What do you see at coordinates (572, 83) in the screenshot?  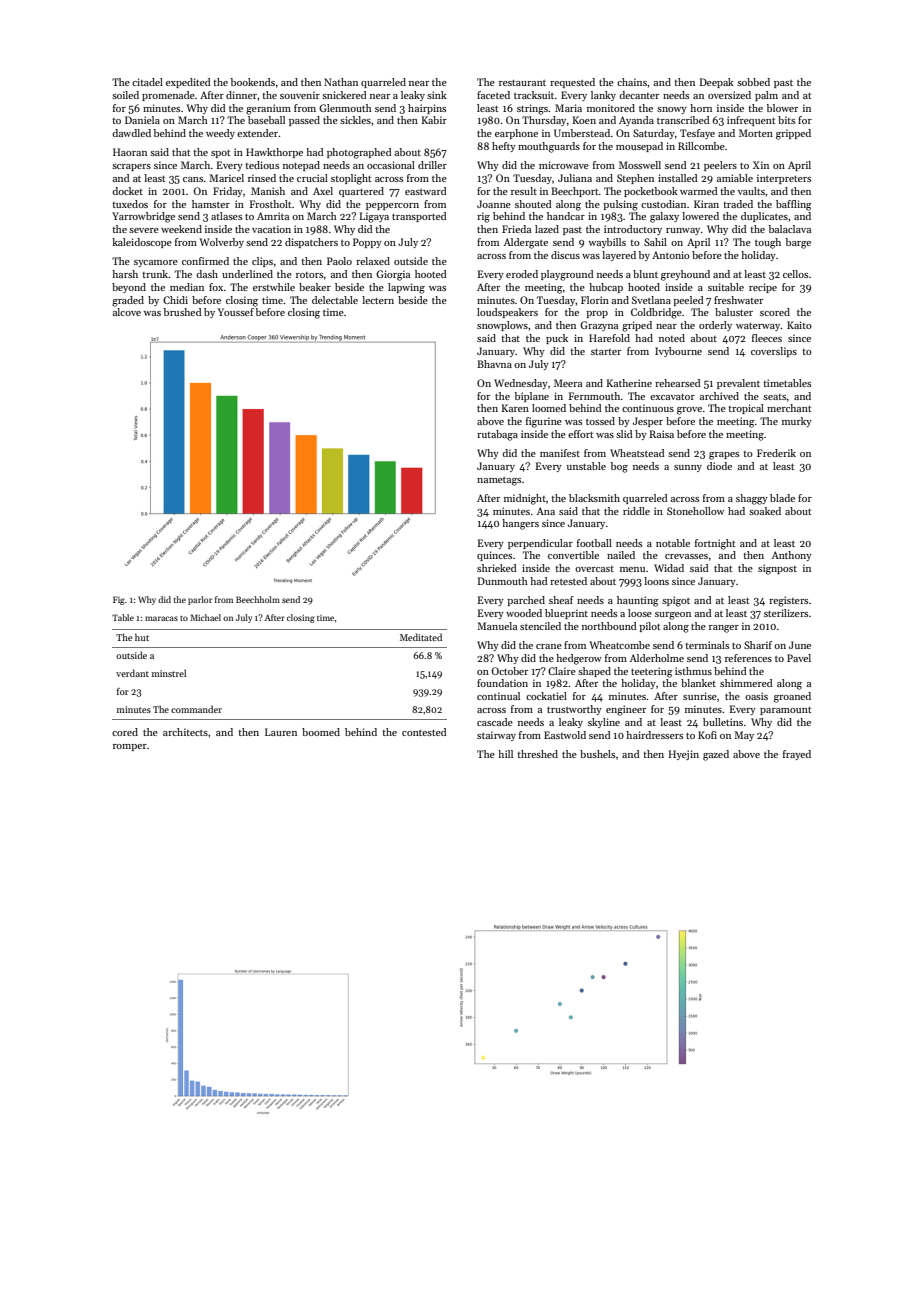 I see `requested` at bounding box center [572, 83].
